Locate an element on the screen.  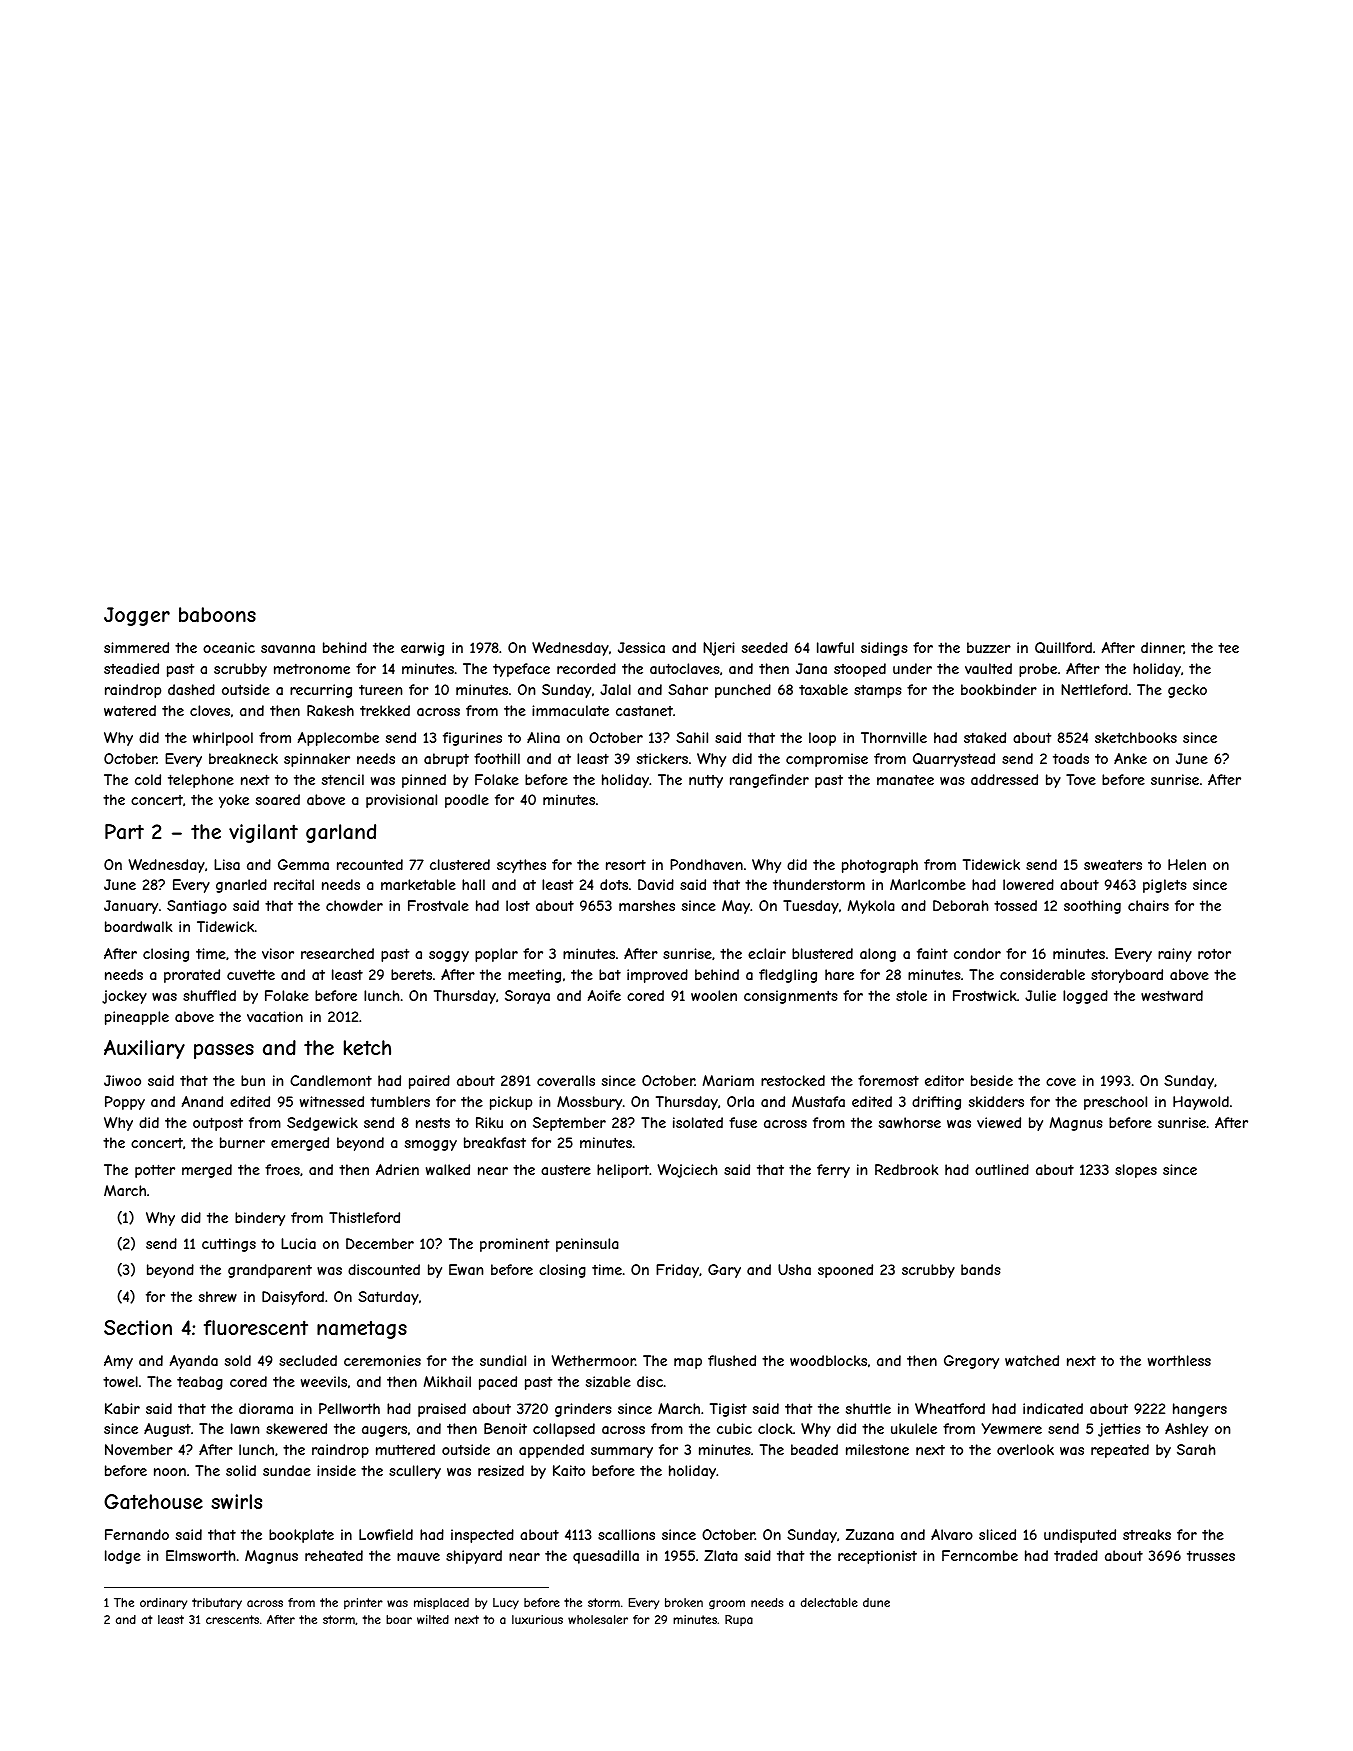
Part is located at coordinates (124, 832).
